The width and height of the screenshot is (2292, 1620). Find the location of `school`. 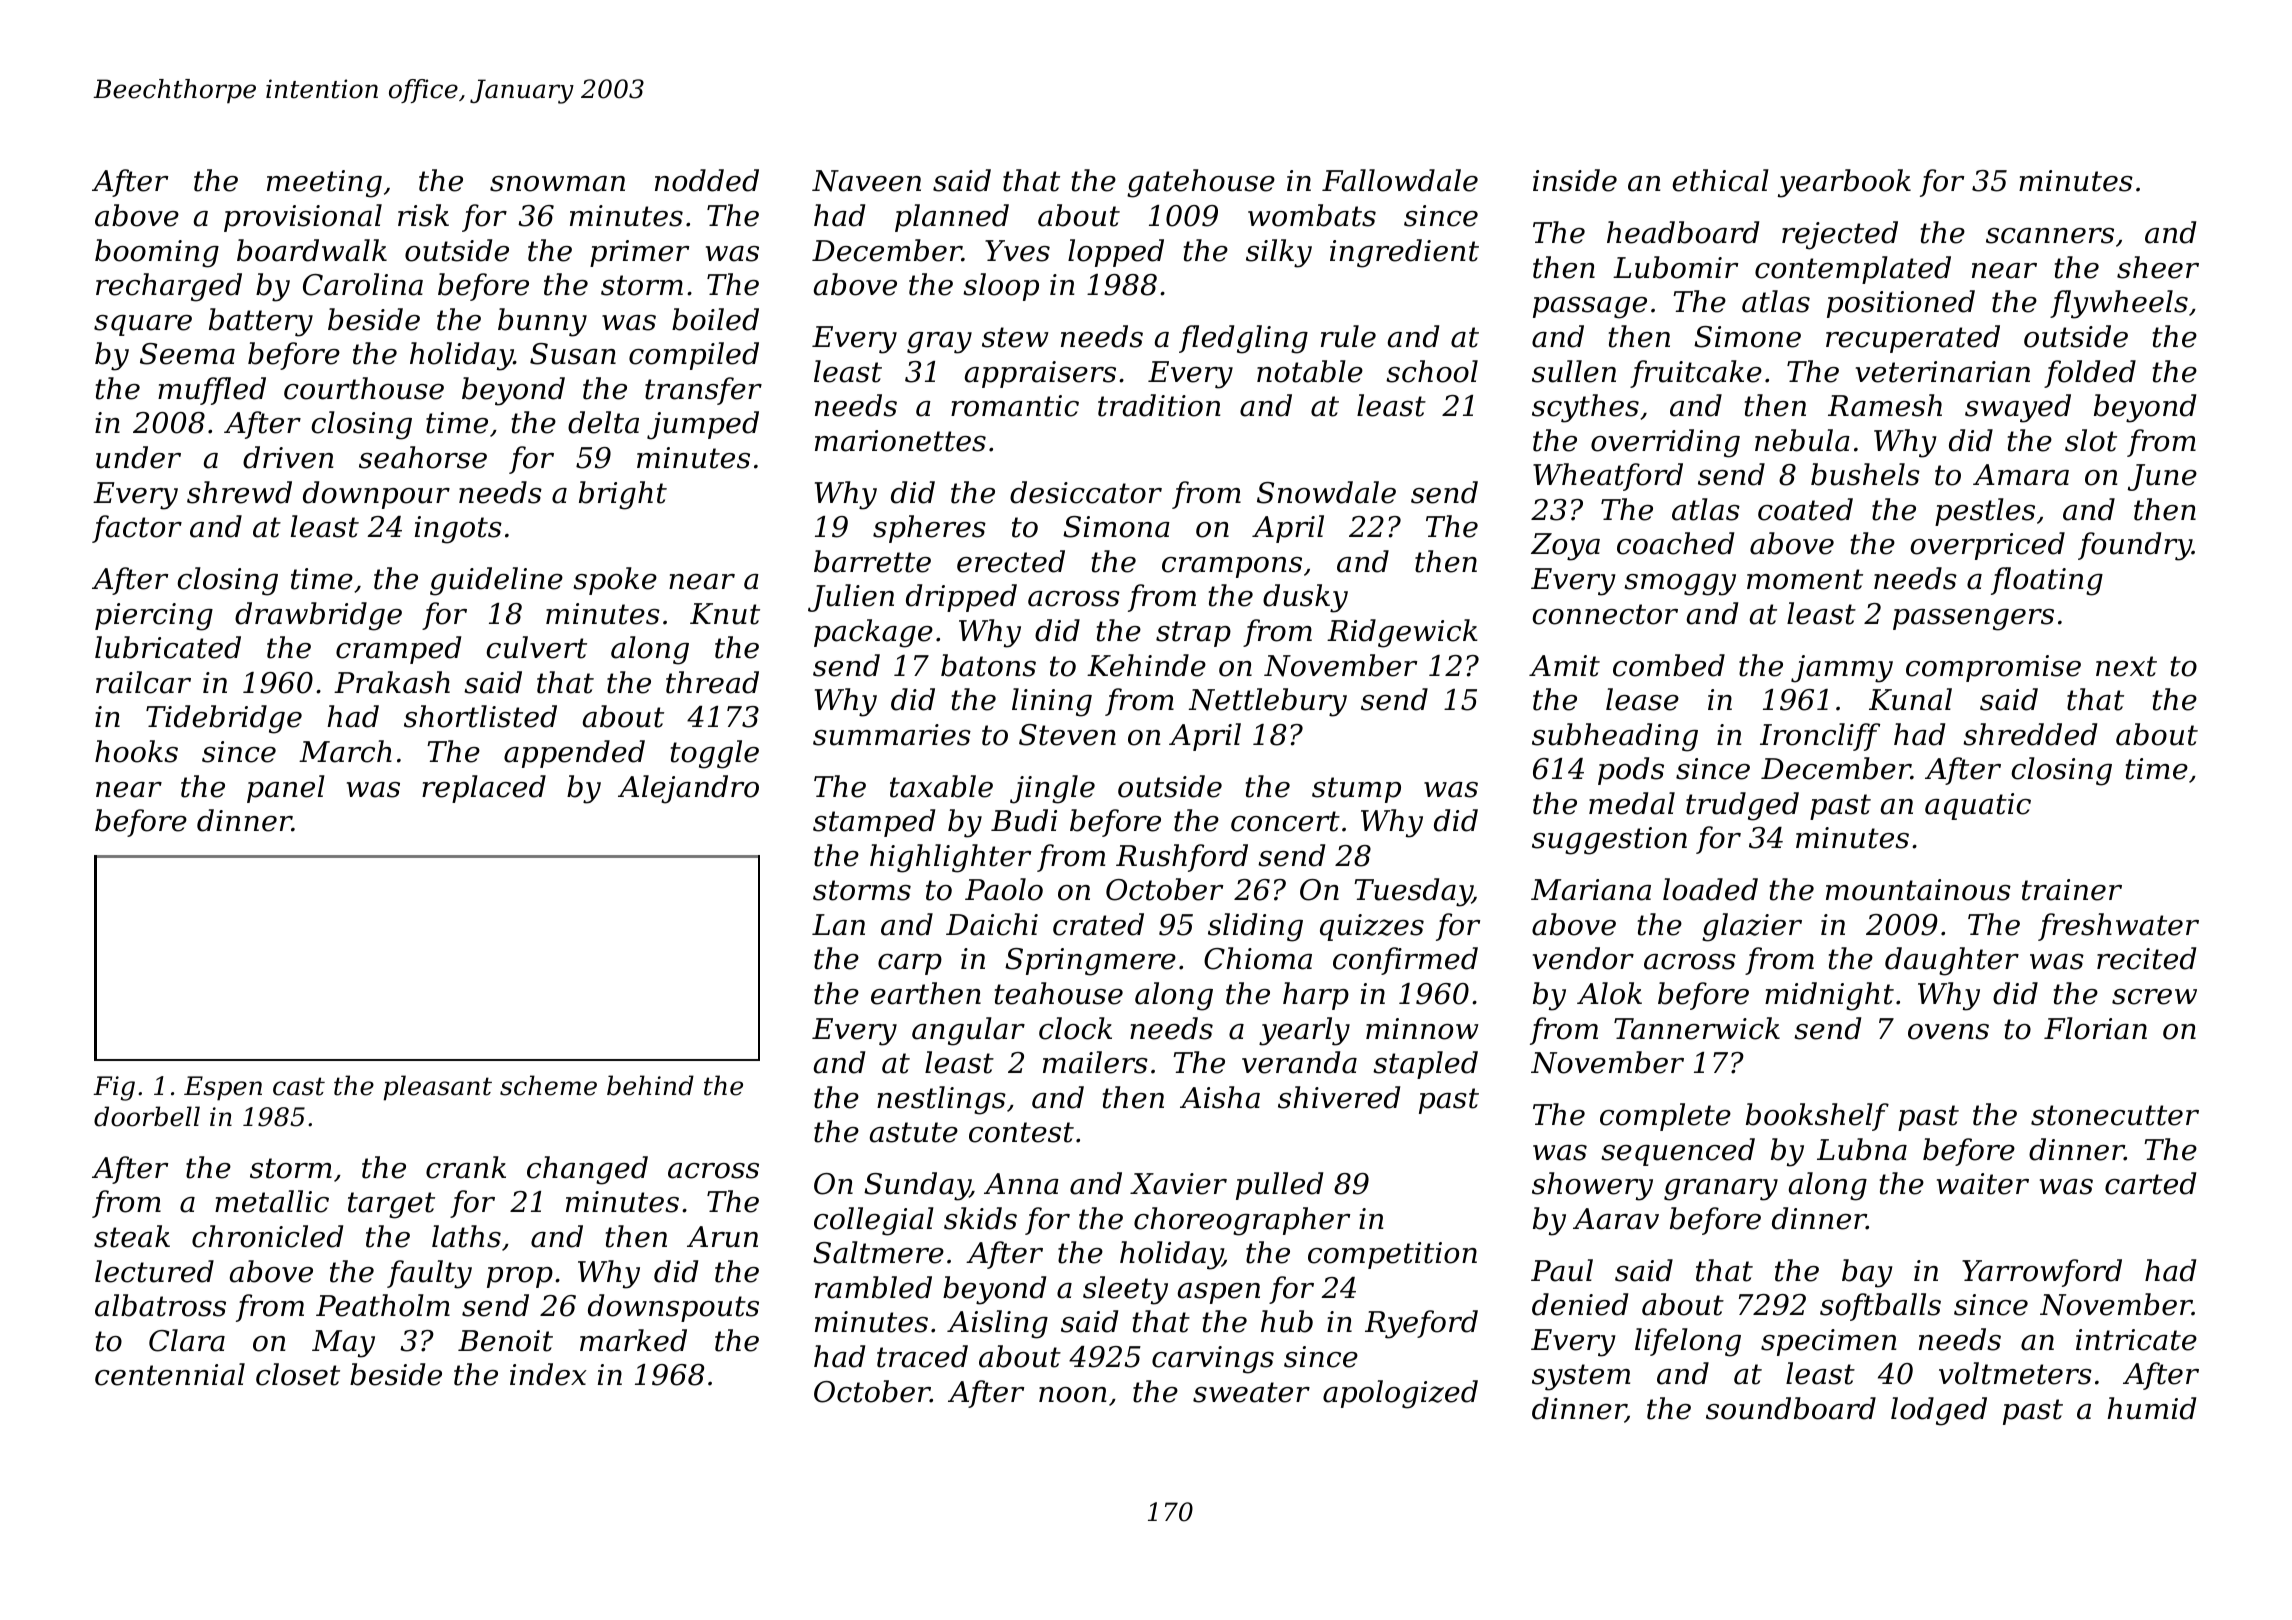

school is located at coordinates (1432, 371).
